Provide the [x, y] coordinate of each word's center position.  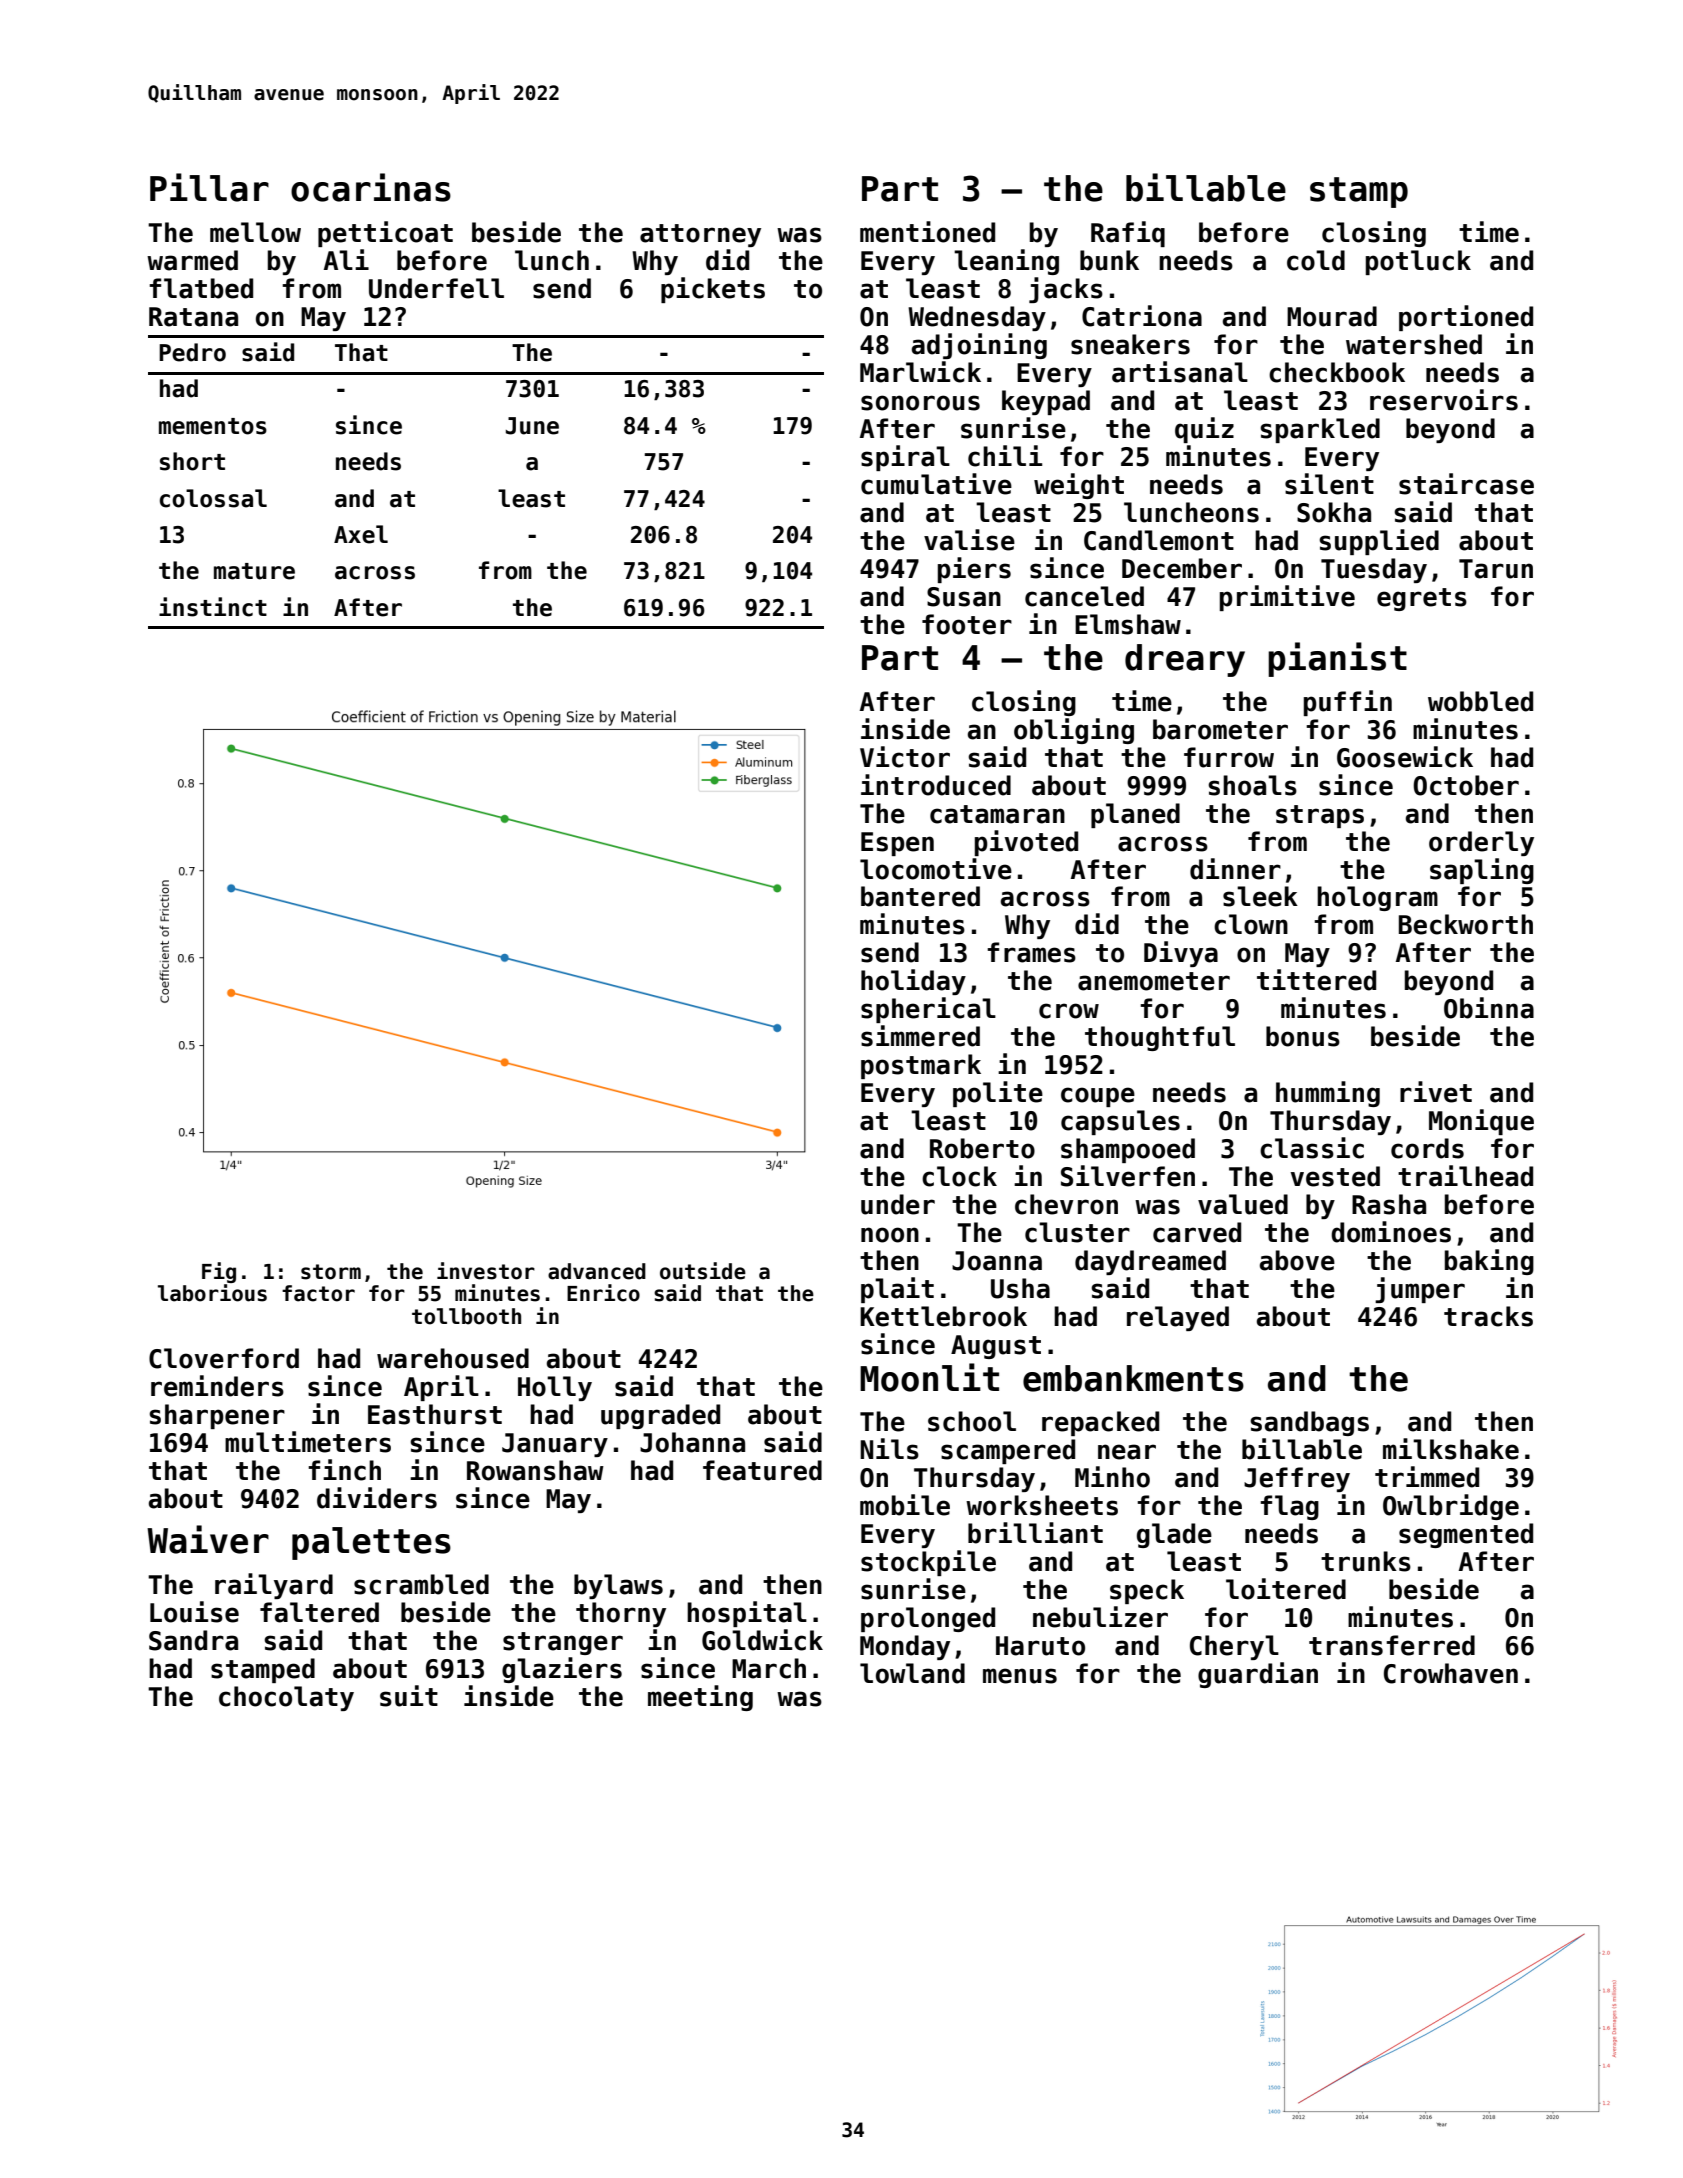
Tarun [1496, 569]
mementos [213, 426]
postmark [921, 1066]
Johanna [692, 1442]
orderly [1481, 843]
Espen [897, 844]
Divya [1181, 954]
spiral [905, 458]
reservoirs [1444, 400]
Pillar [209, 187]
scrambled [421, 1584]
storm [331, 1272]
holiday [913, 982]
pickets [713, 290]
